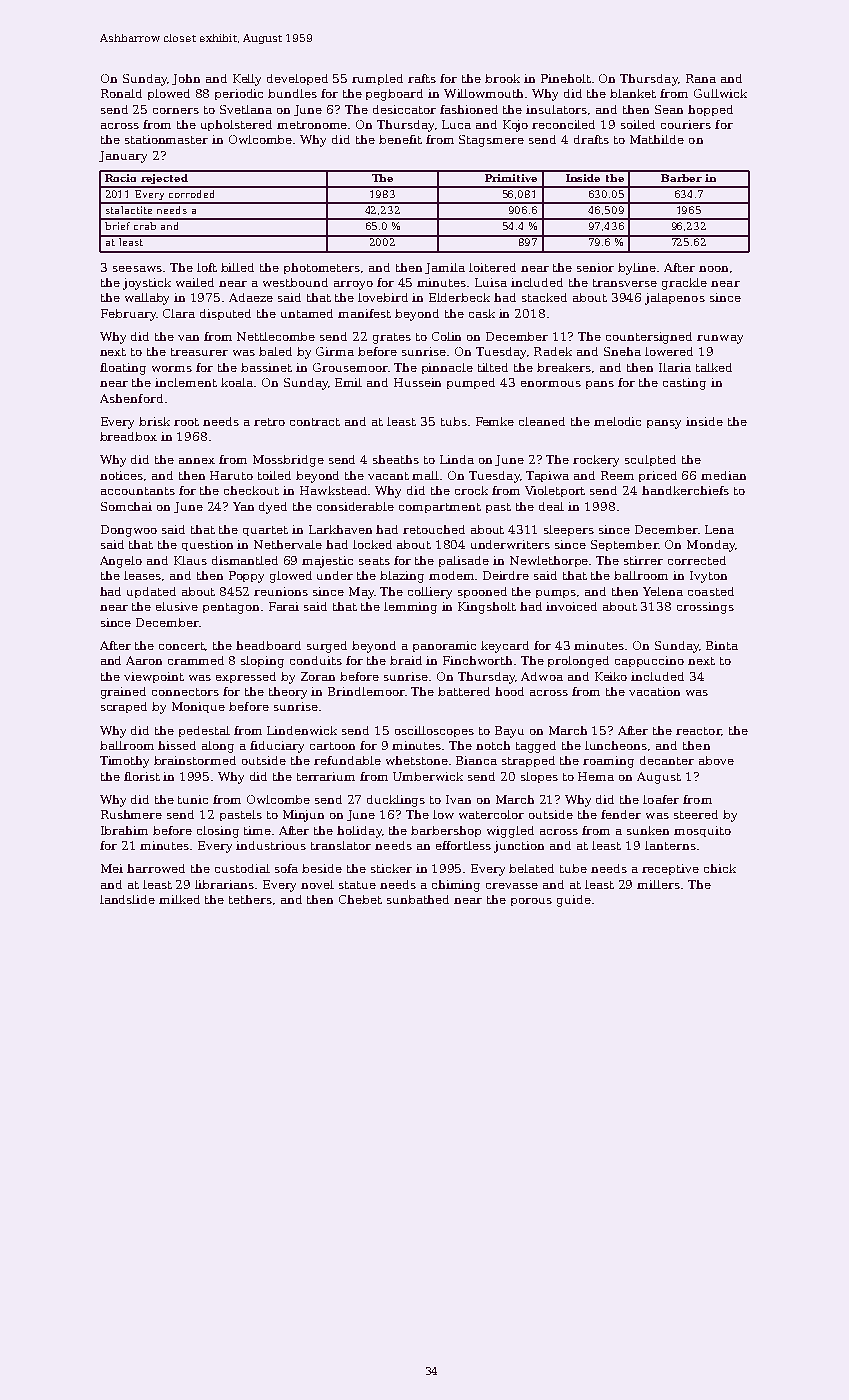  What do you see at coordinates (502, 78) in the screenshot?
I see `brook` at bounding box center [502, 78].
